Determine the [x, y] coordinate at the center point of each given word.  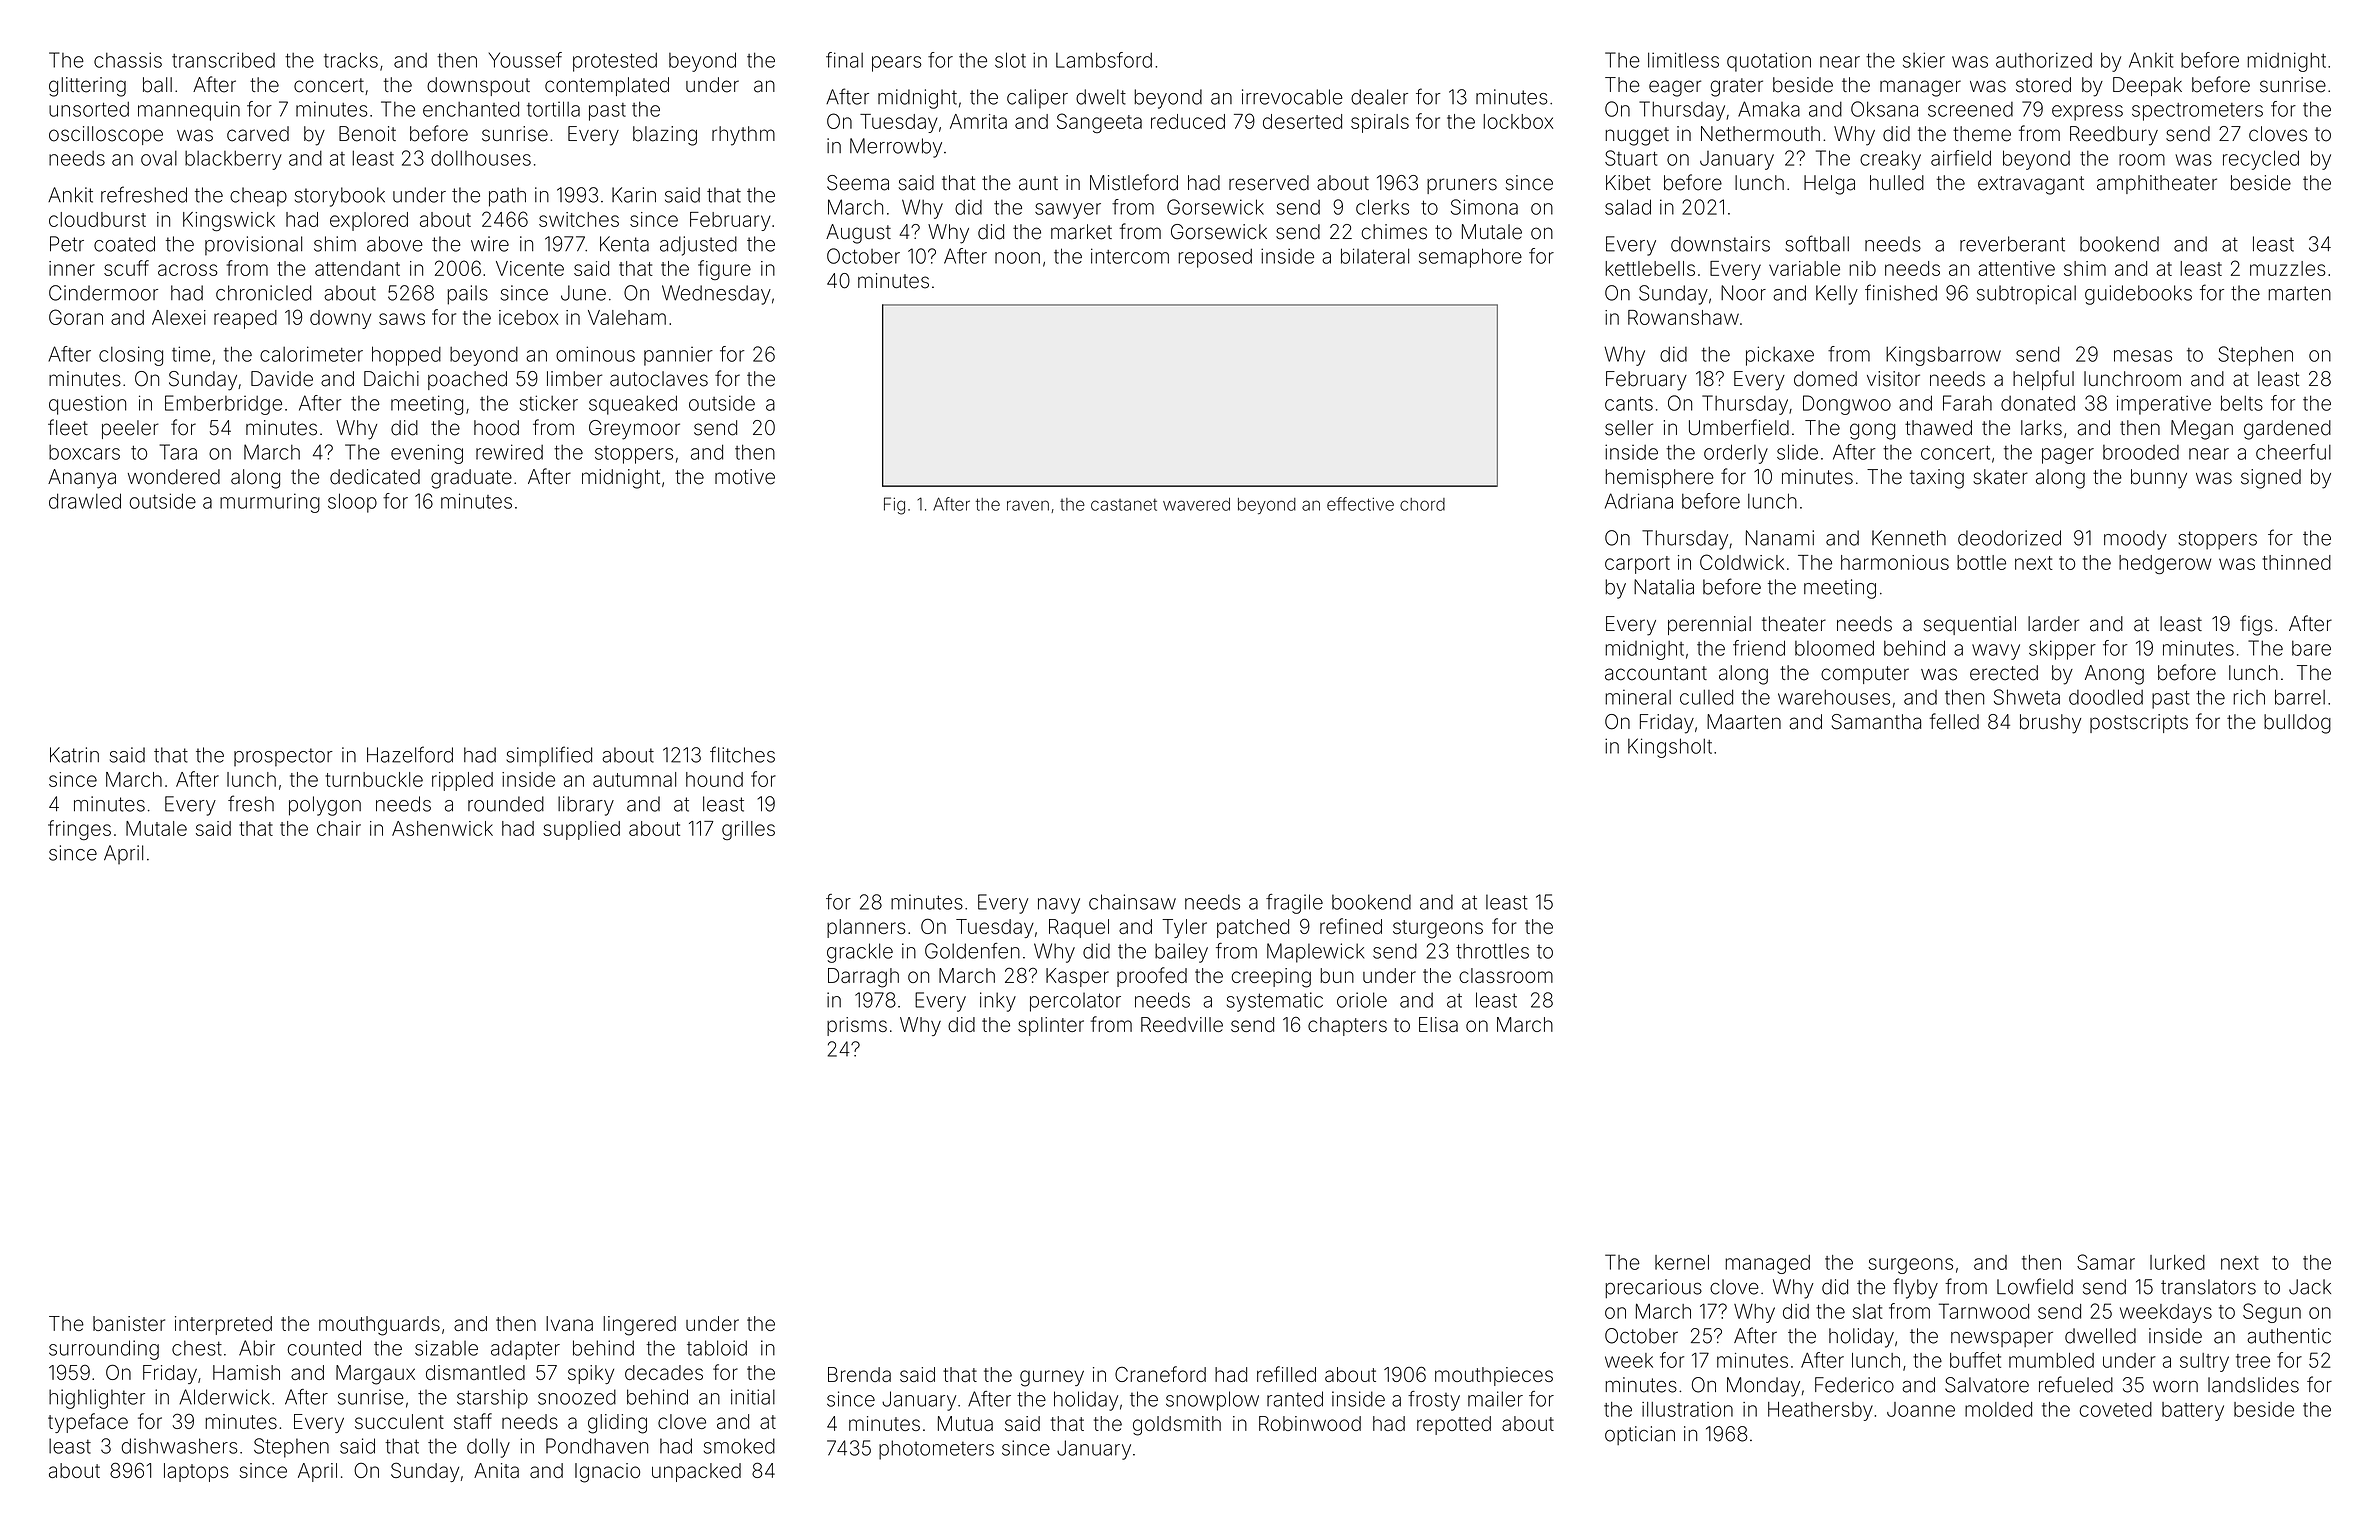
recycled [2261, 160]
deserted [1302, 121]
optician [1640, 1435]
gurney [1052, 1378]
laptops [196, 1472]
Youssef [525, 60]
